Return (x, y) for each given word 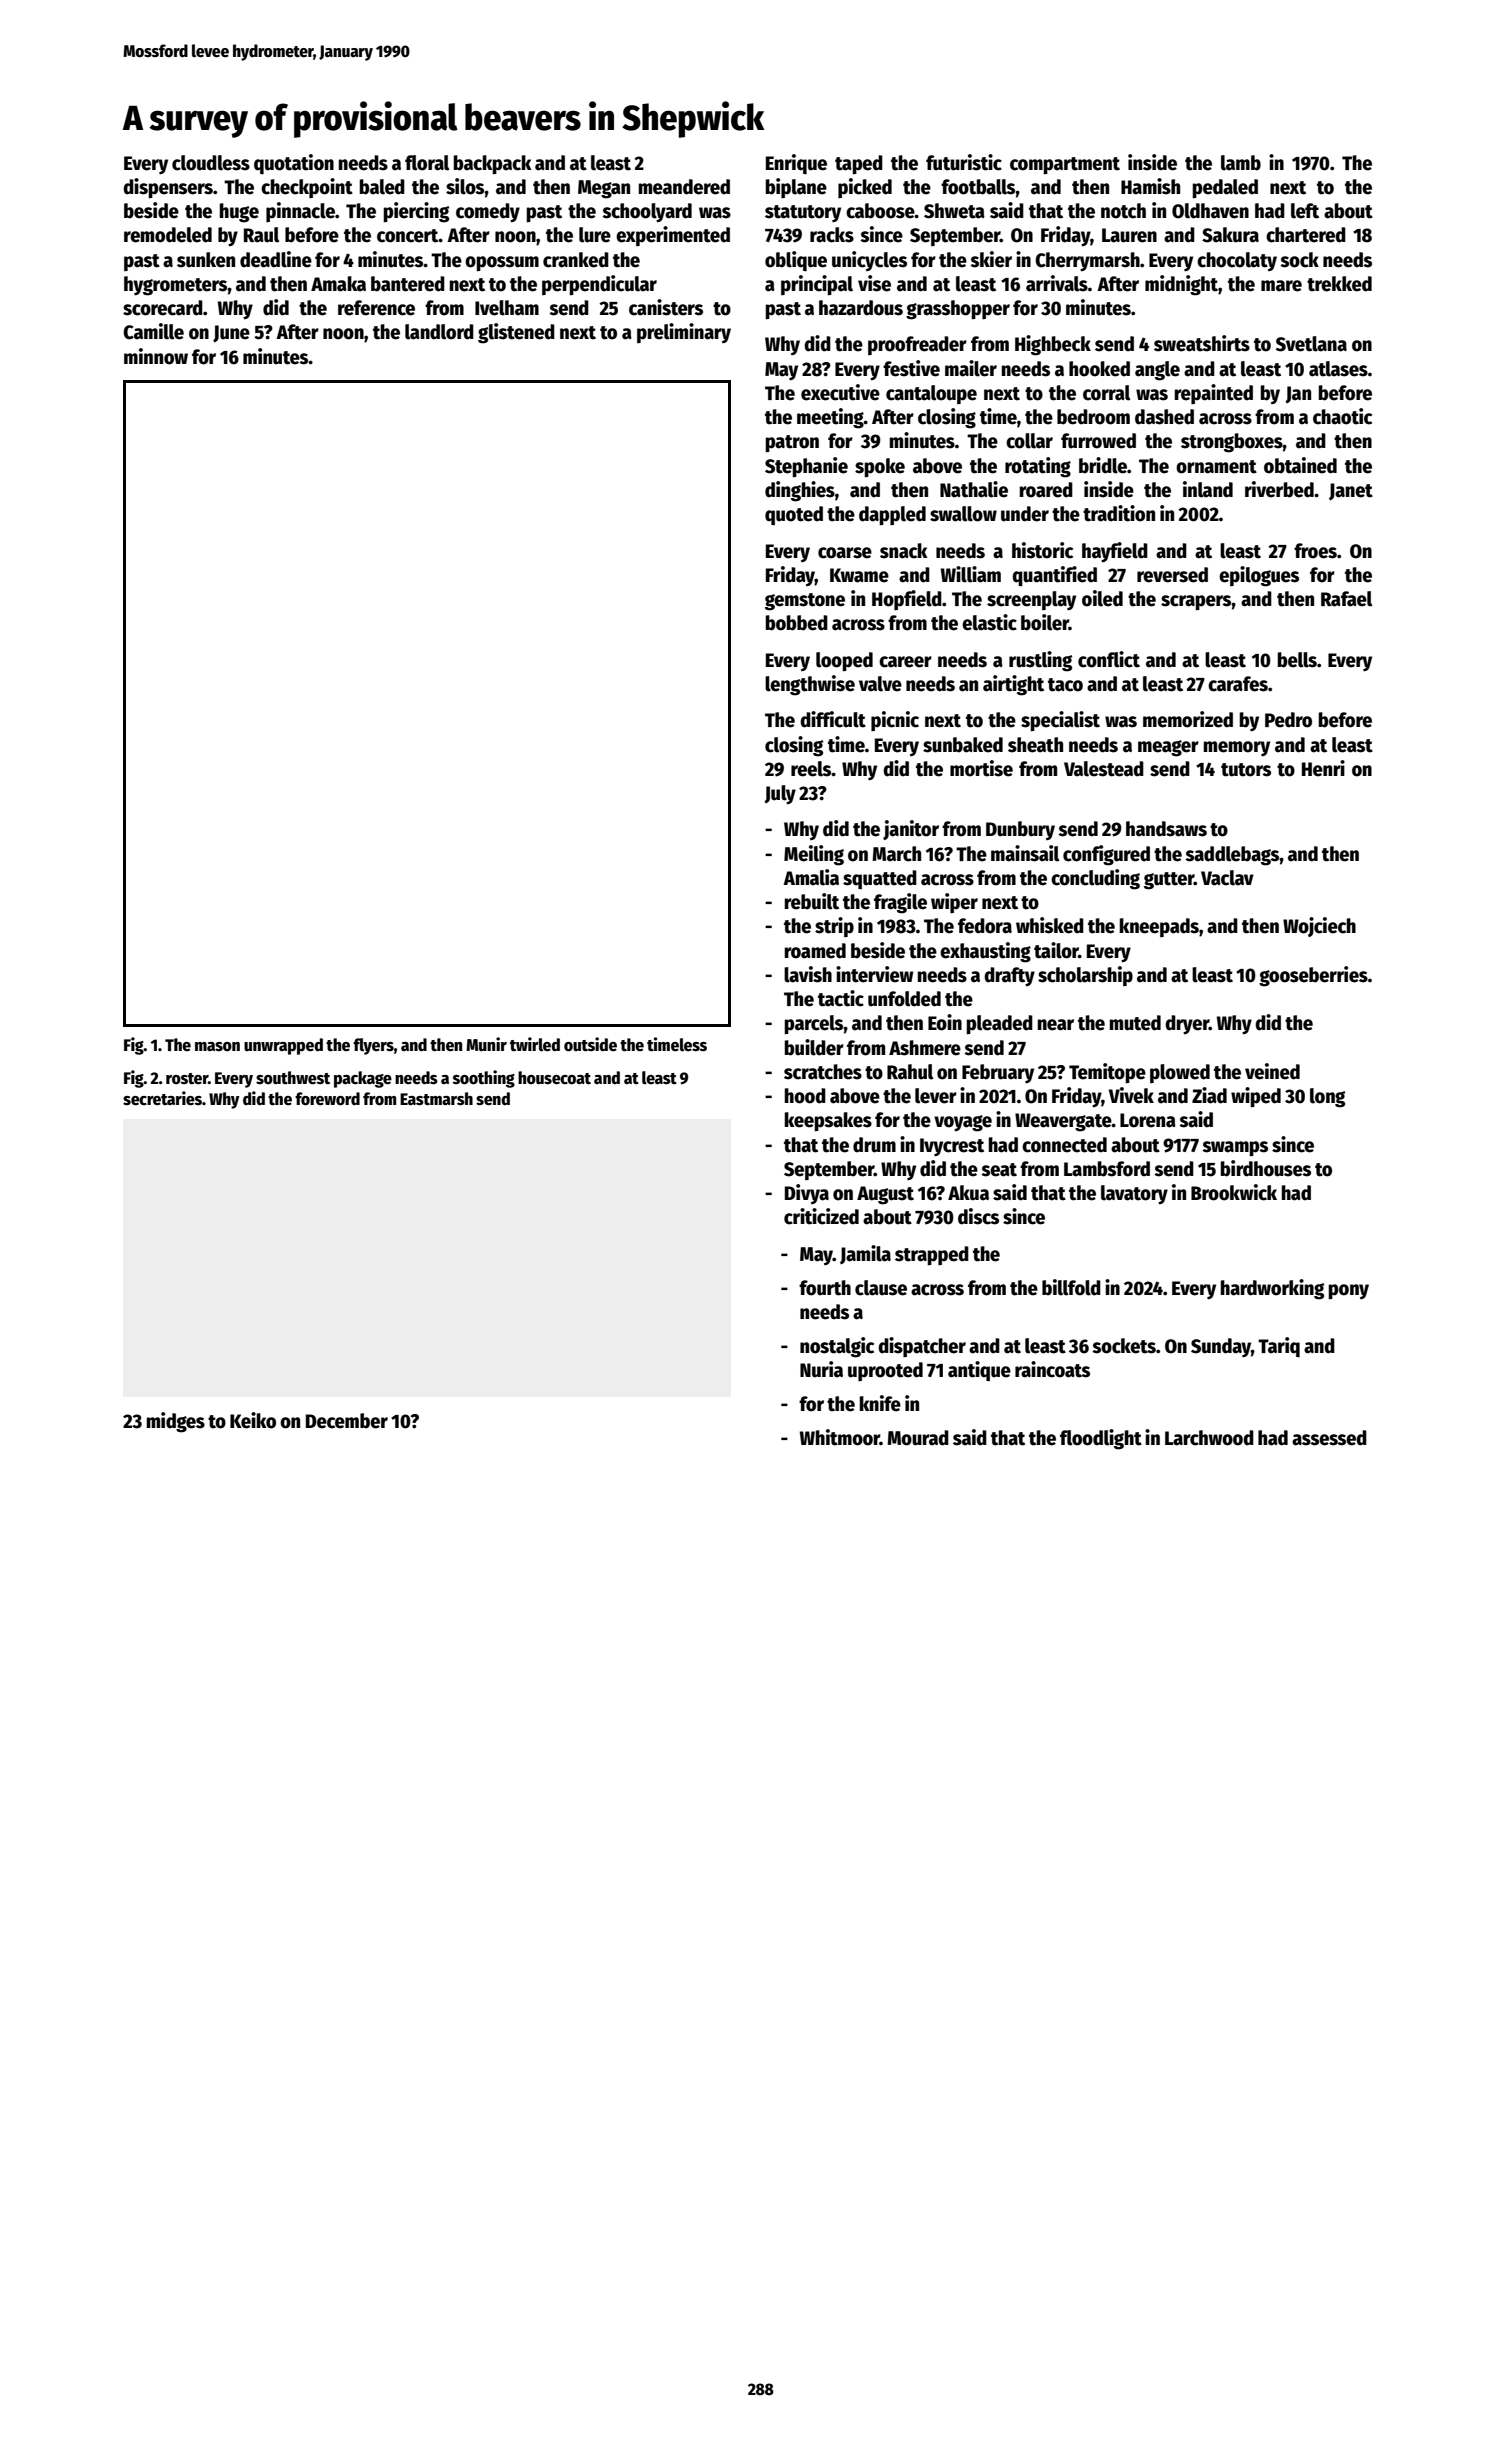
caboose (880, 211)
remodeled (168, 235)
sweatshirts (1202, 343)
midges (175, 1422)
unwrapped (283, 1046)
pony (1348, 1291)
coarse (845, 553)
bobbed (796, 623)
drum (874, 1145)
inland (1208, 489)
